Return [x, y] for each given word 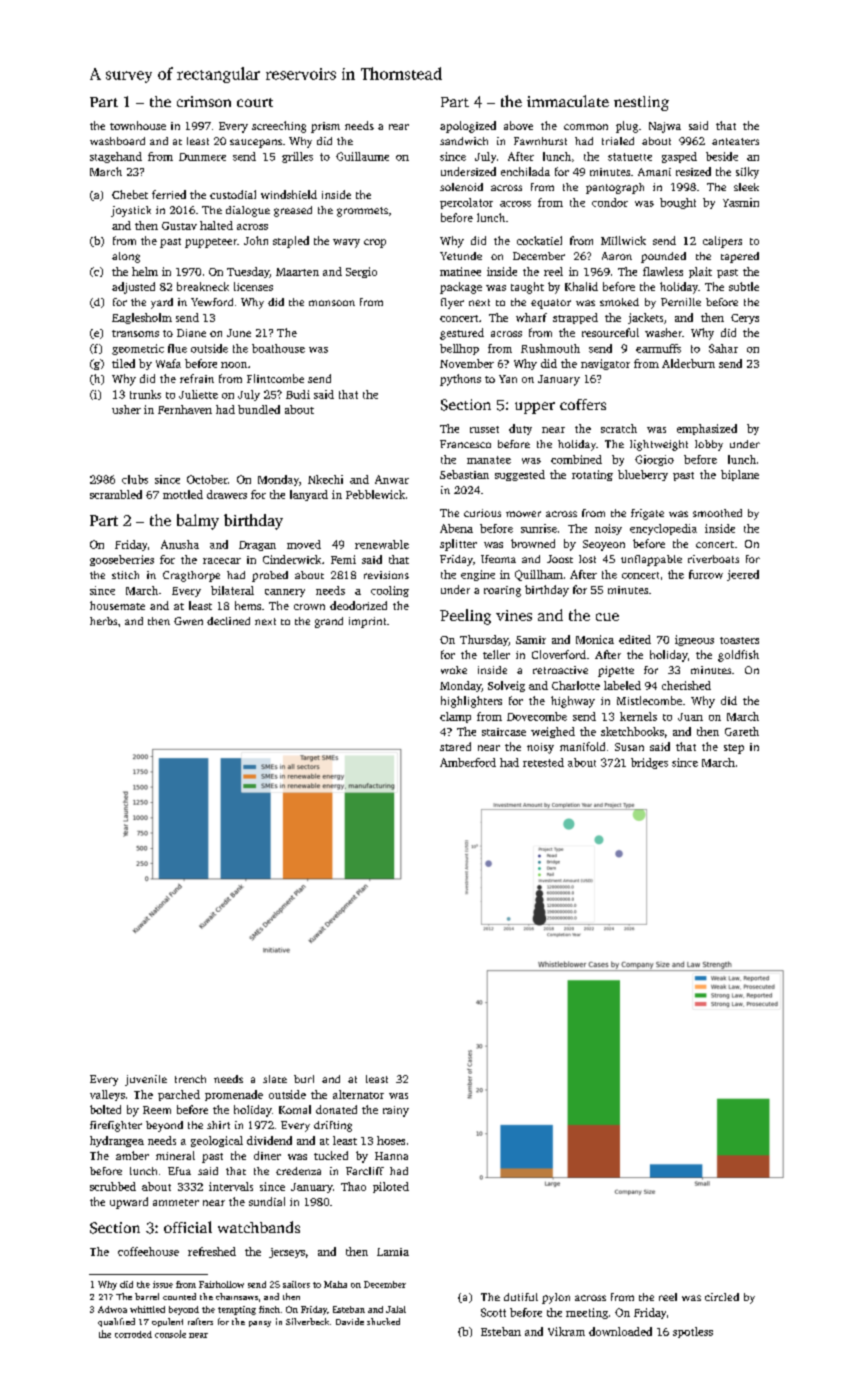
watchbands [259, 1227]
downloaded [620, 1331]
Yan [508, 379]
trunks [145, 394]
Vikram [566, 1331]
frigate [647, 514]
